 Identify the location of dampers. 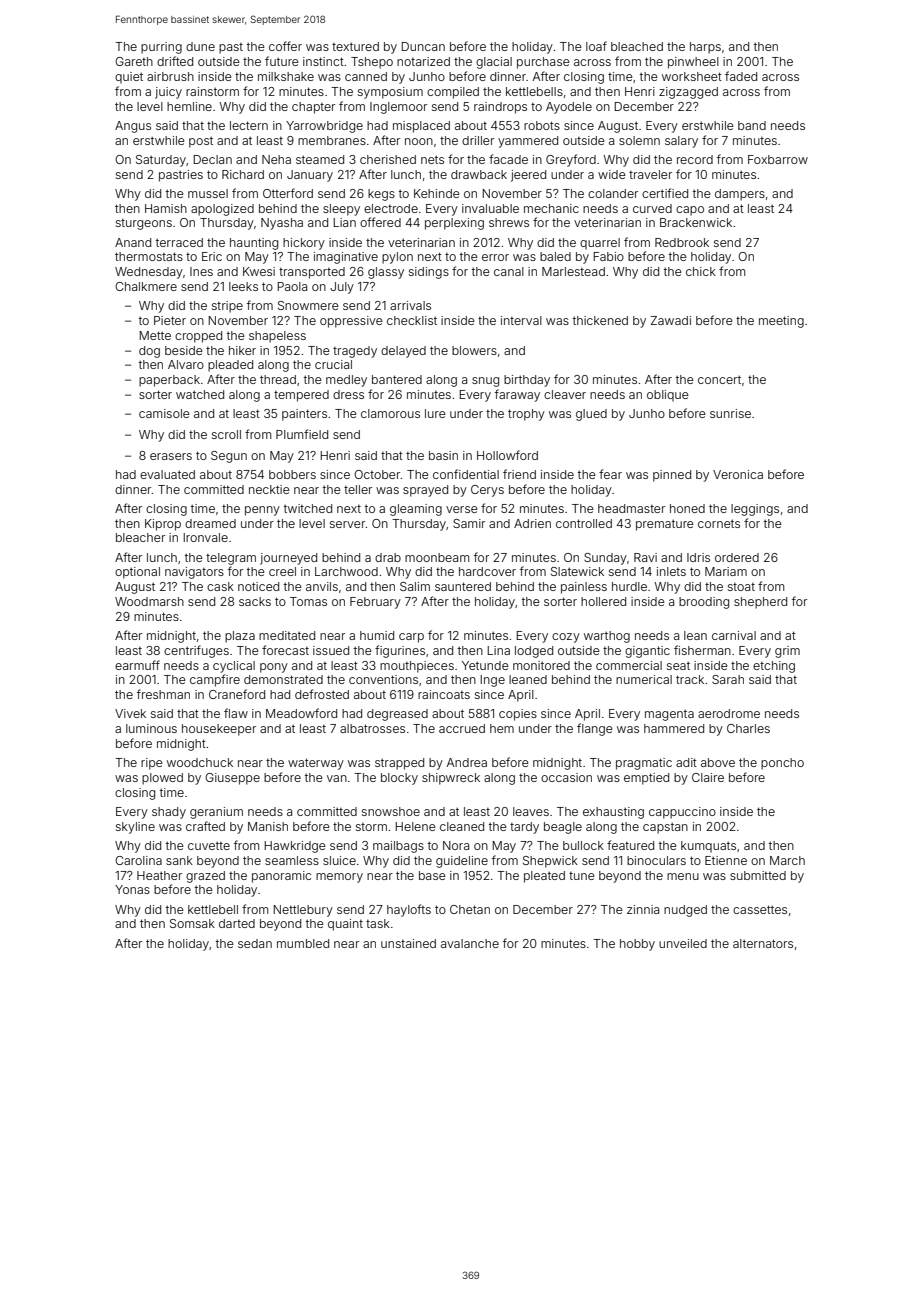
(740, 195).
